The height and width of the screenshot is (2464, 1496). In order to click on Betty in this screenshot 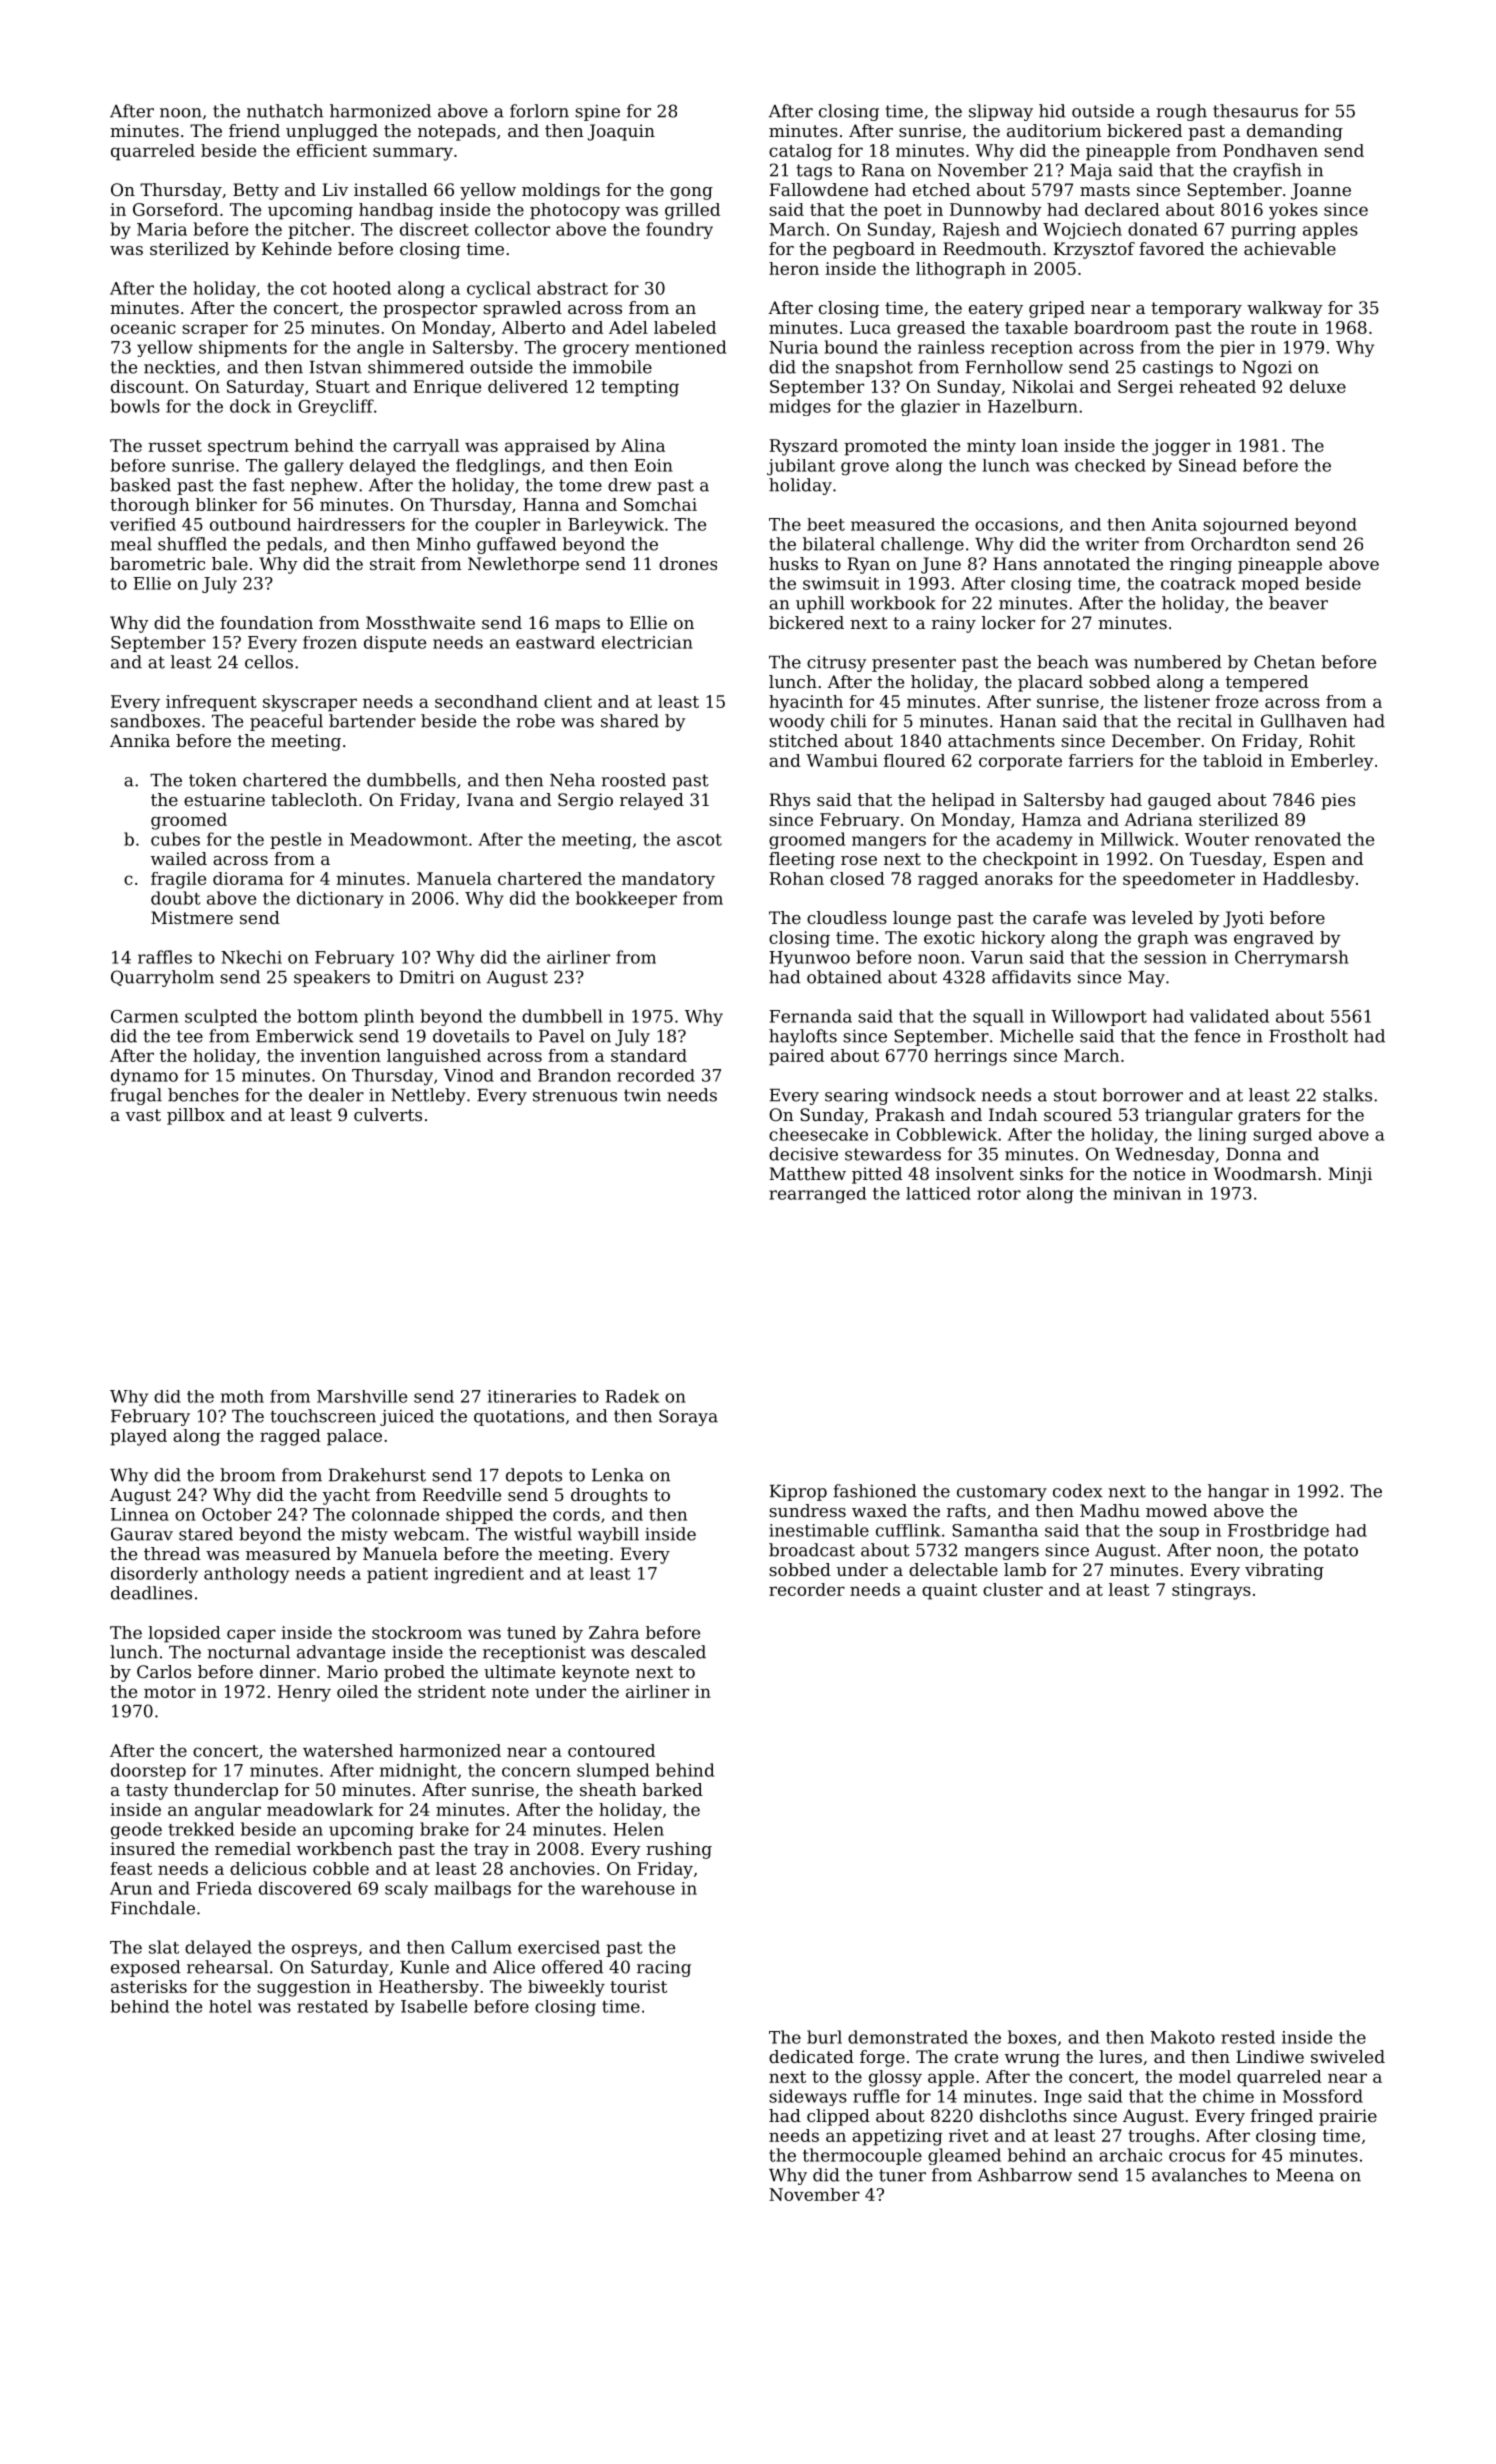, I will do `click(256, 191)`.
